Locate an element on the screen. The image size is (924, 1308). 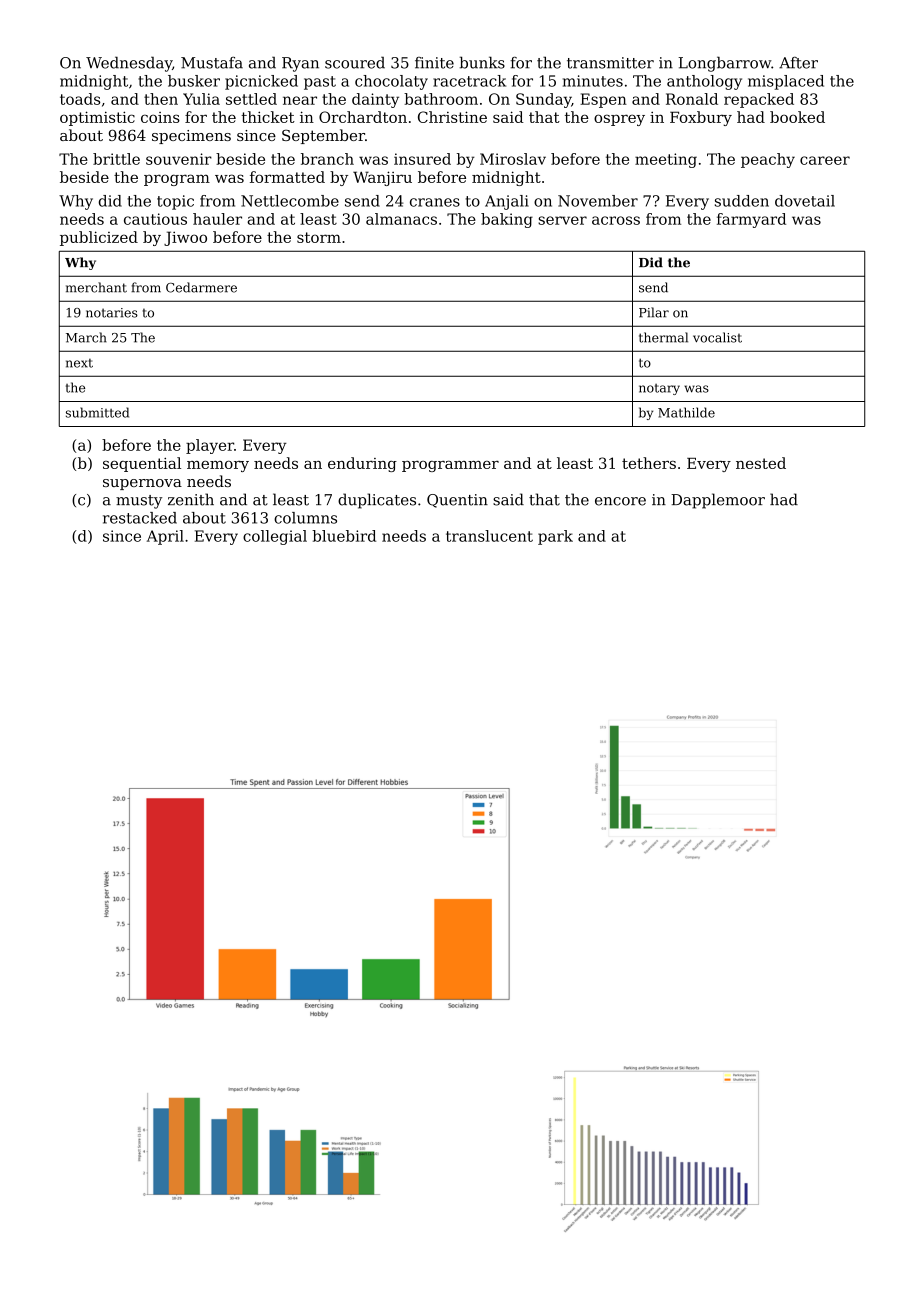
translucent is located at coordinates (489, 536).
